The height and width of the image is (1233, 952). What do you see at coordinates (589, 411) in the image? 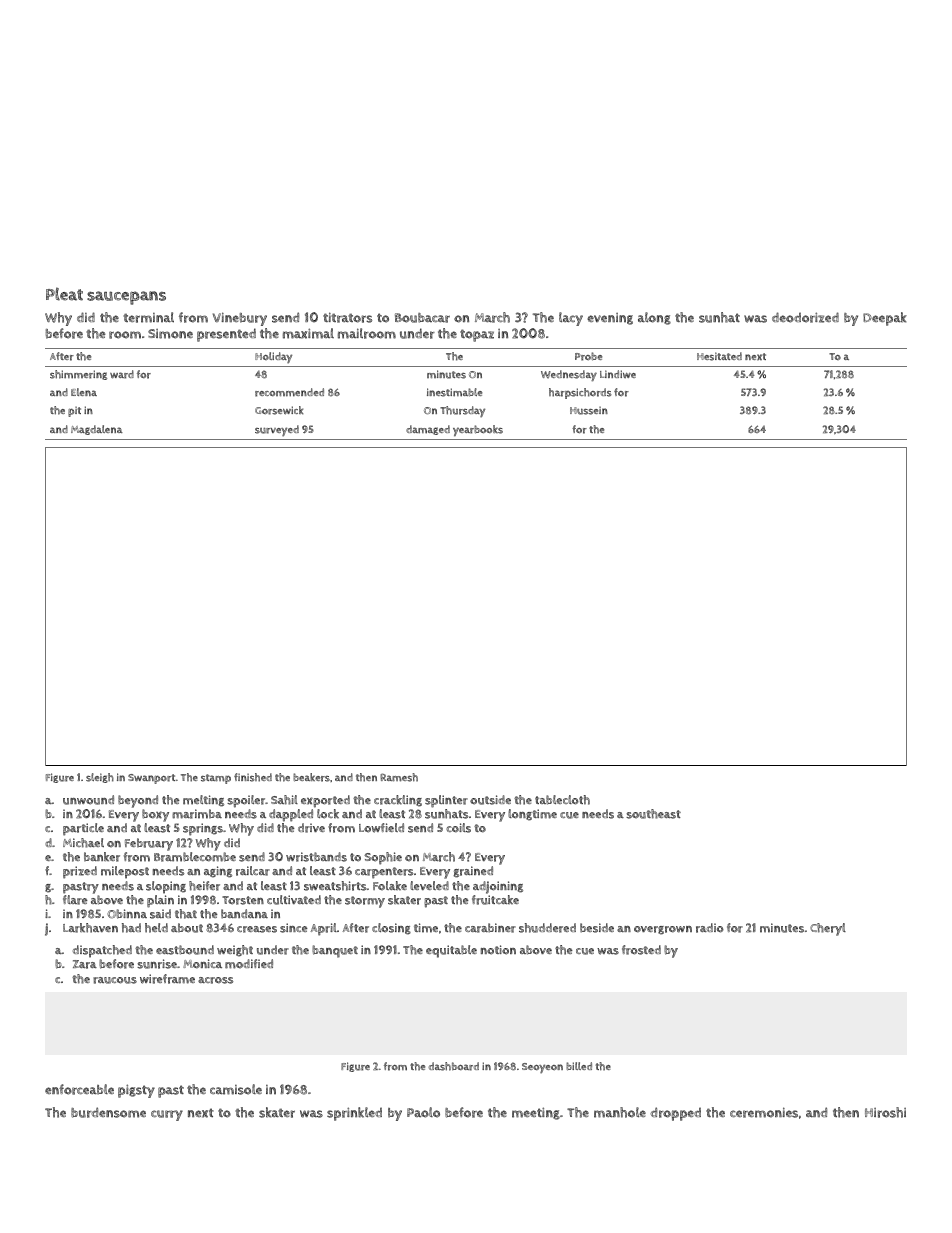
I see `Hussein` at bounding box center [589, 411].
